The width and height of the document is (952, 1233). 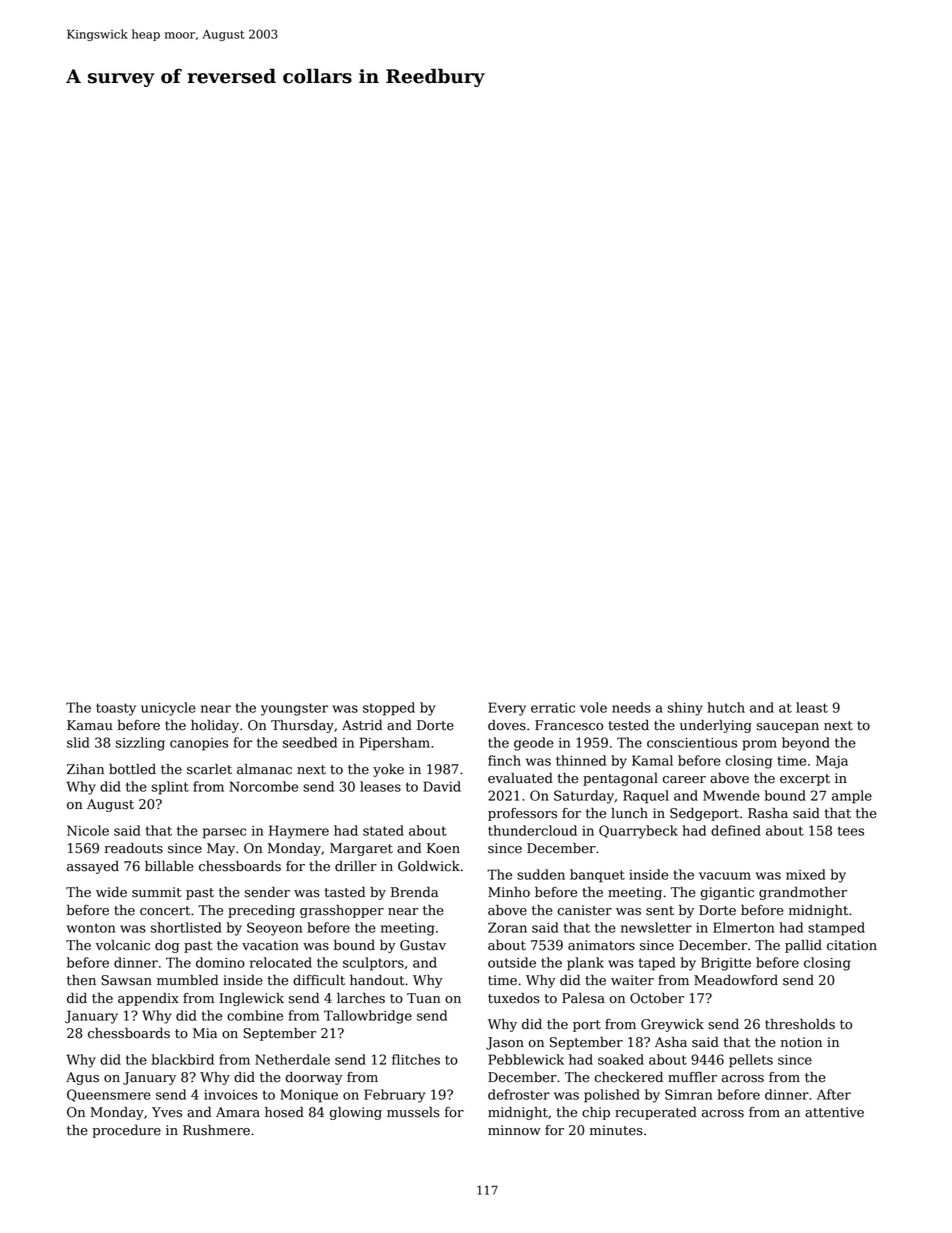 I want to click on canopies, so click(x=199, y=744).
